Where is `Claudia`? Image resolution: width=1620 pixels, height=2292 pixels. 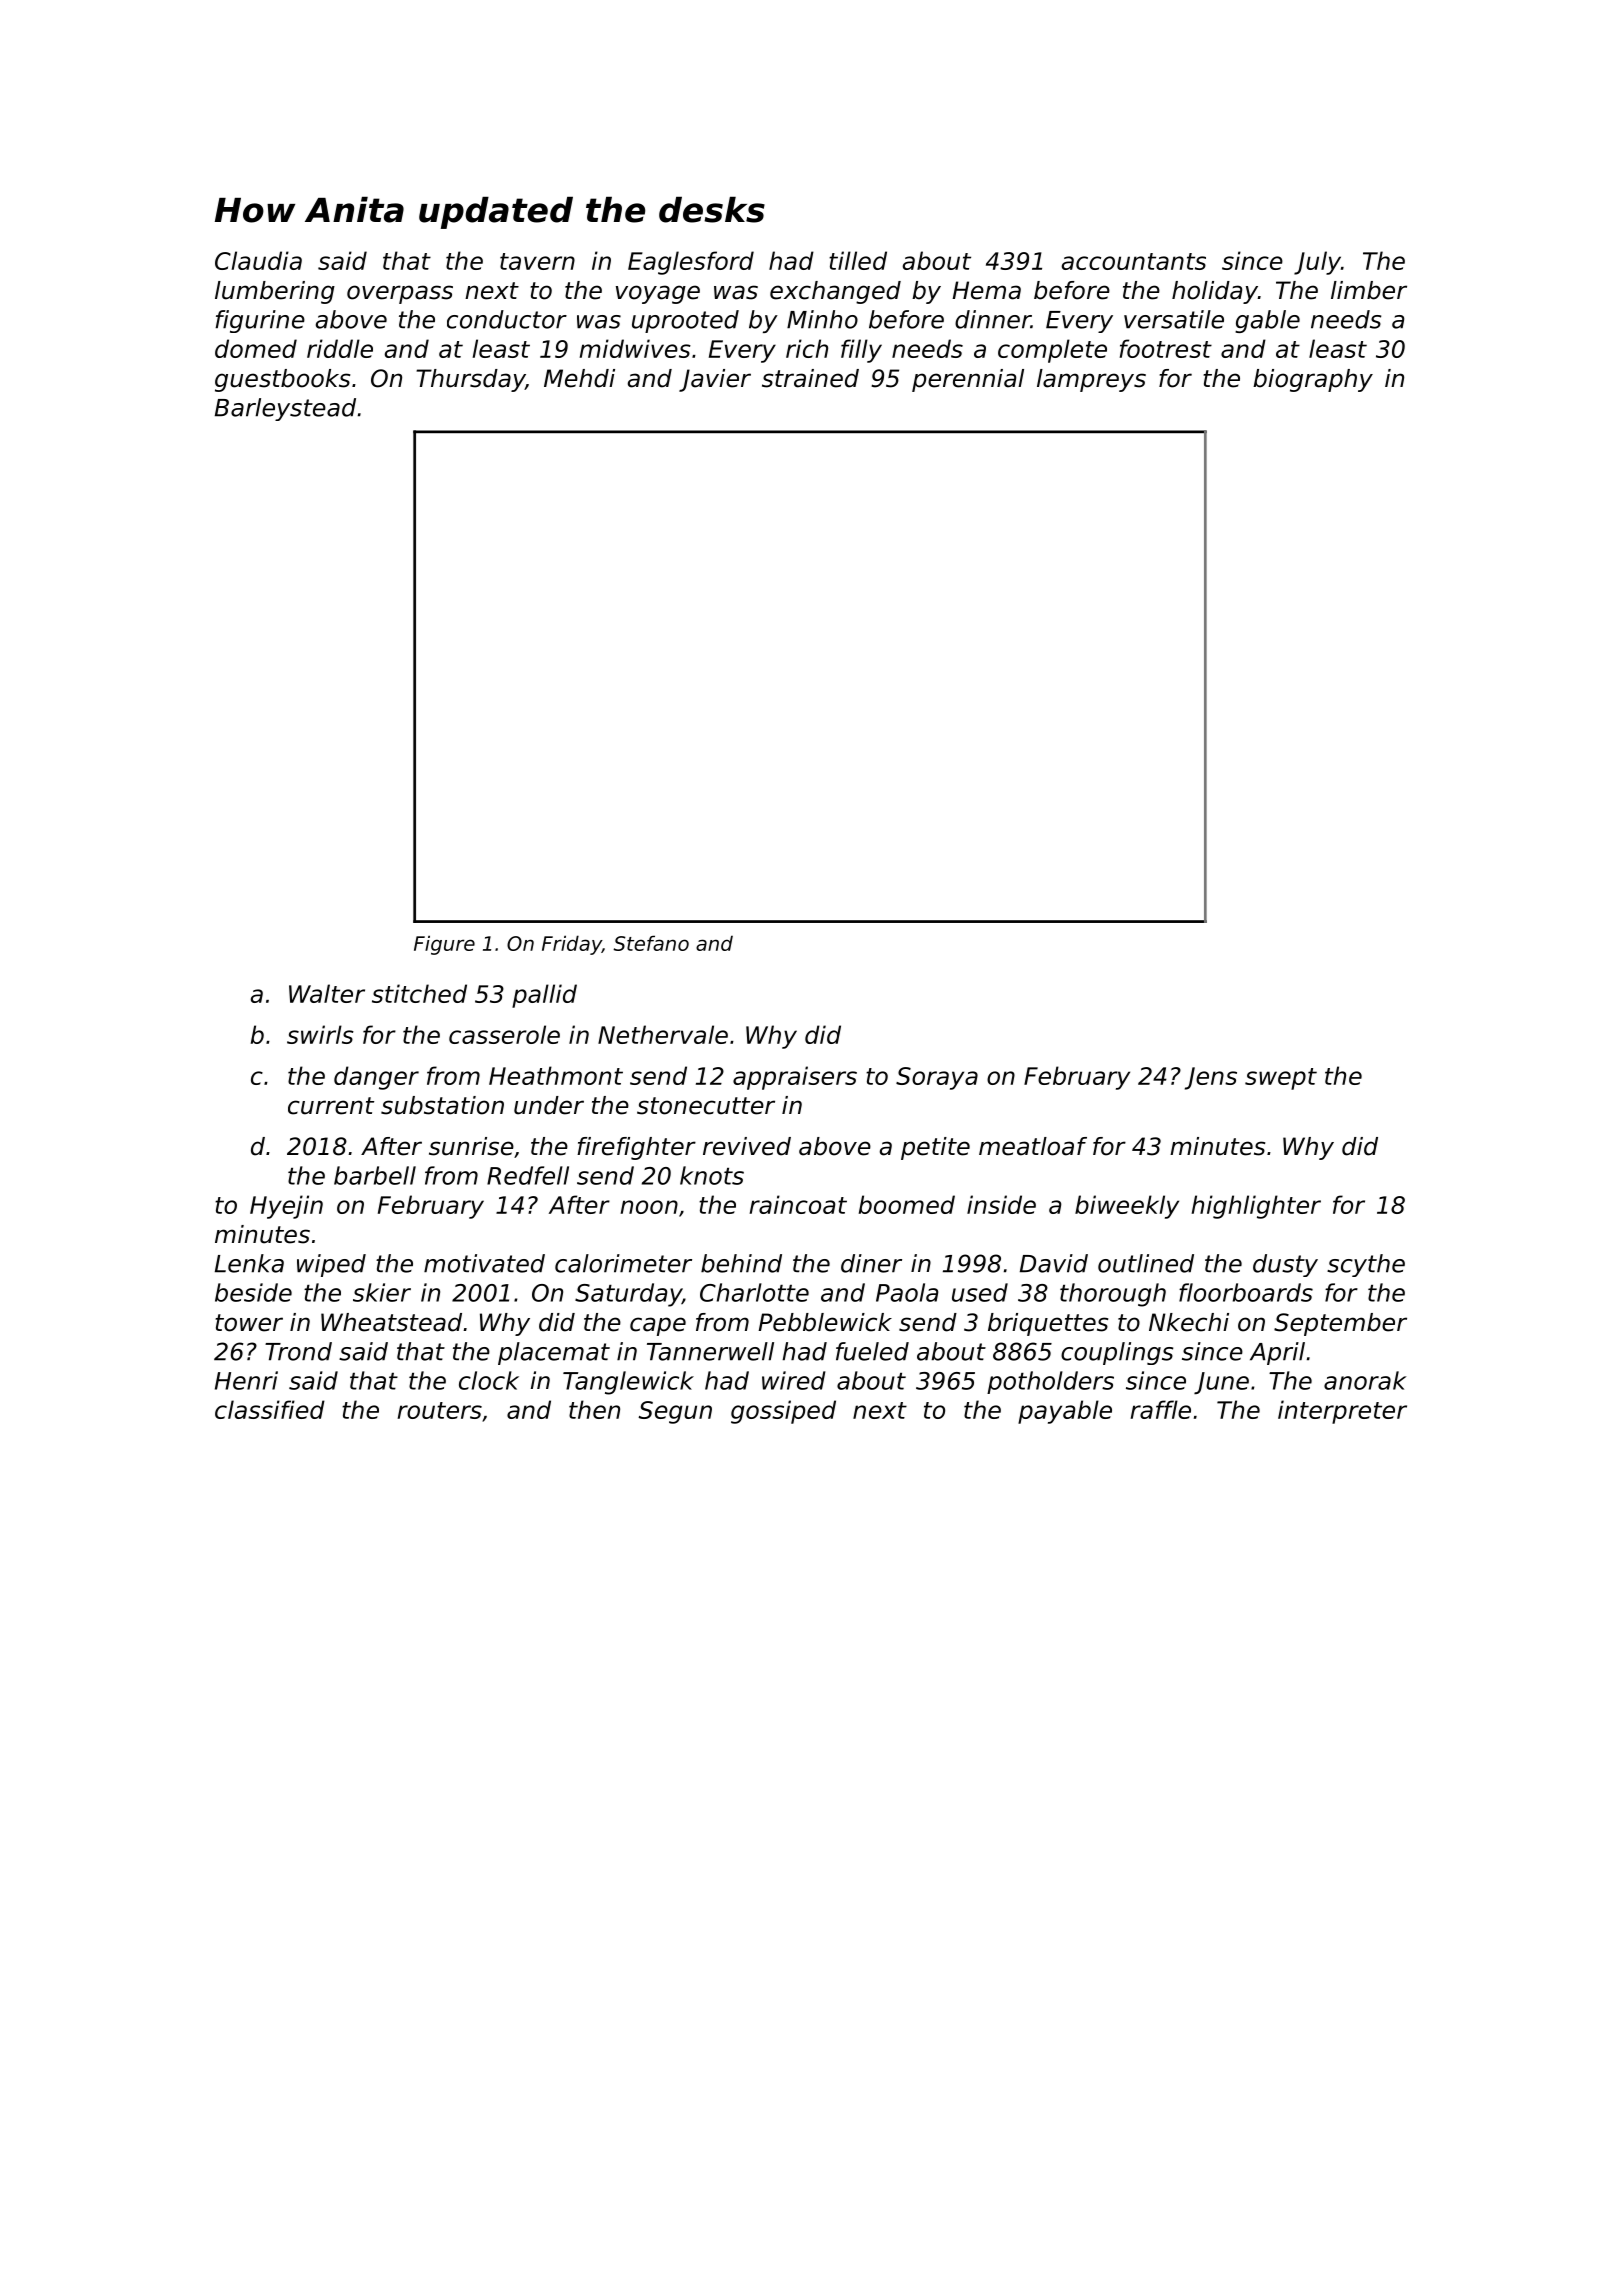
Claudia is located at coordinates (258, 260).
